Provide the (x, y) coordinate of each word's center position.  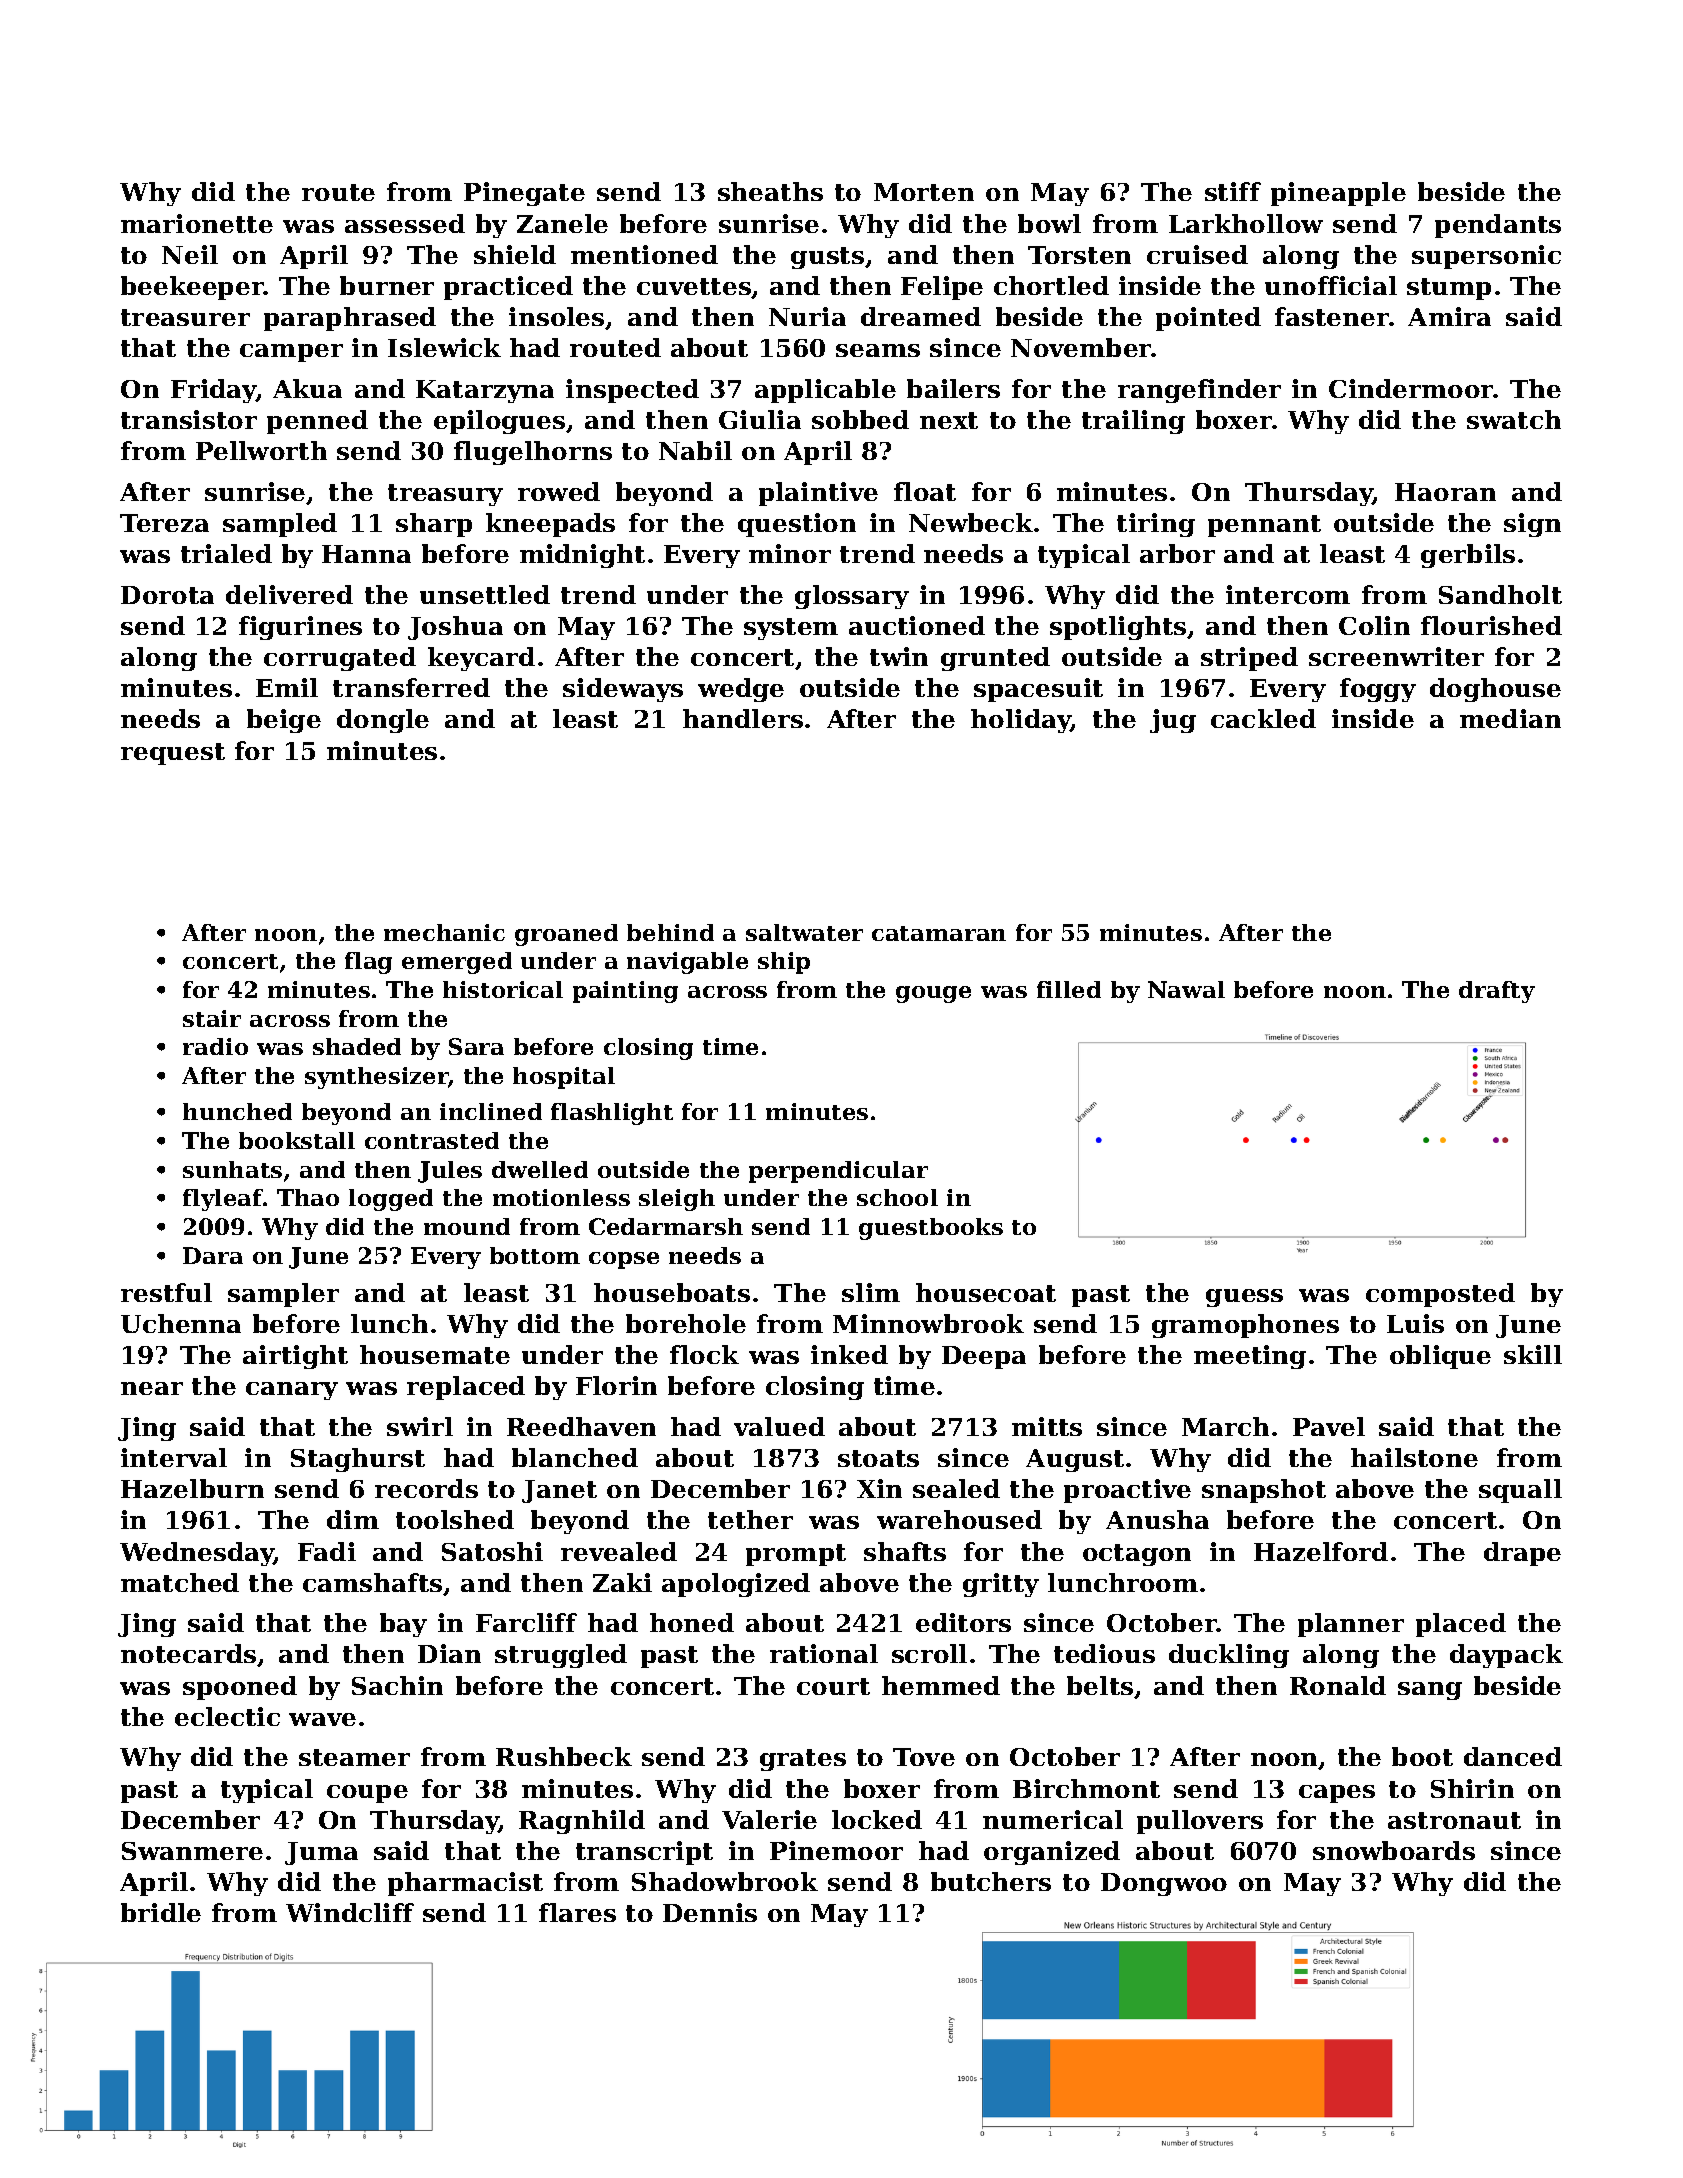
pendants (1498, 226)
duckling (1229, 1656)
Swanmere (192, 1851)
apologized (736, 1585)
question (797, 525)
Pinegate (524, 194)
